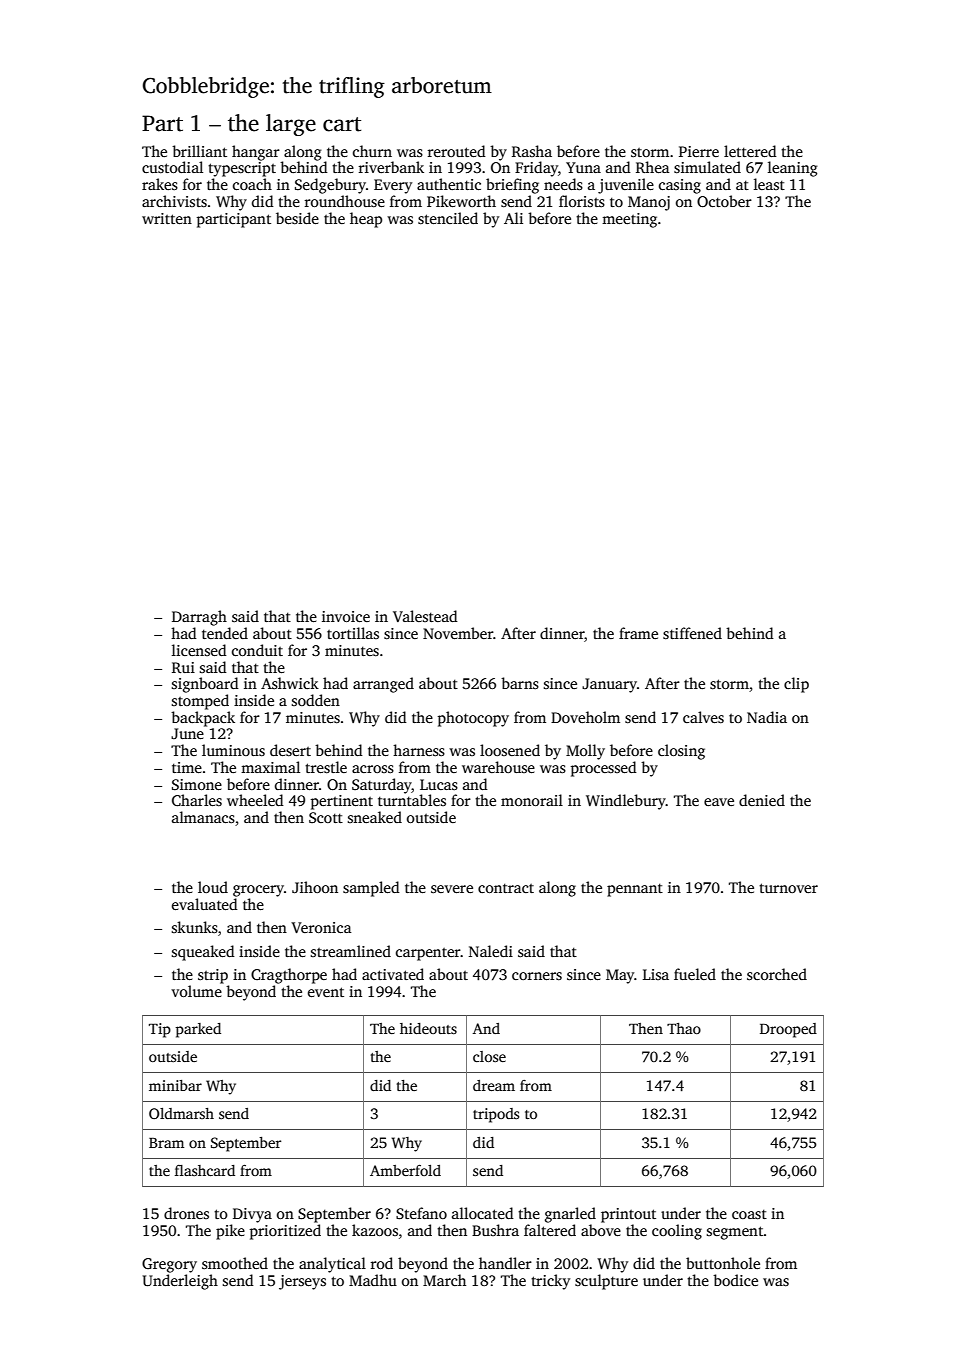 The image size is (966, 1372). Describe the element at coordinates (169, 1265) in the screenshot. I see `Gregory` at that location.
